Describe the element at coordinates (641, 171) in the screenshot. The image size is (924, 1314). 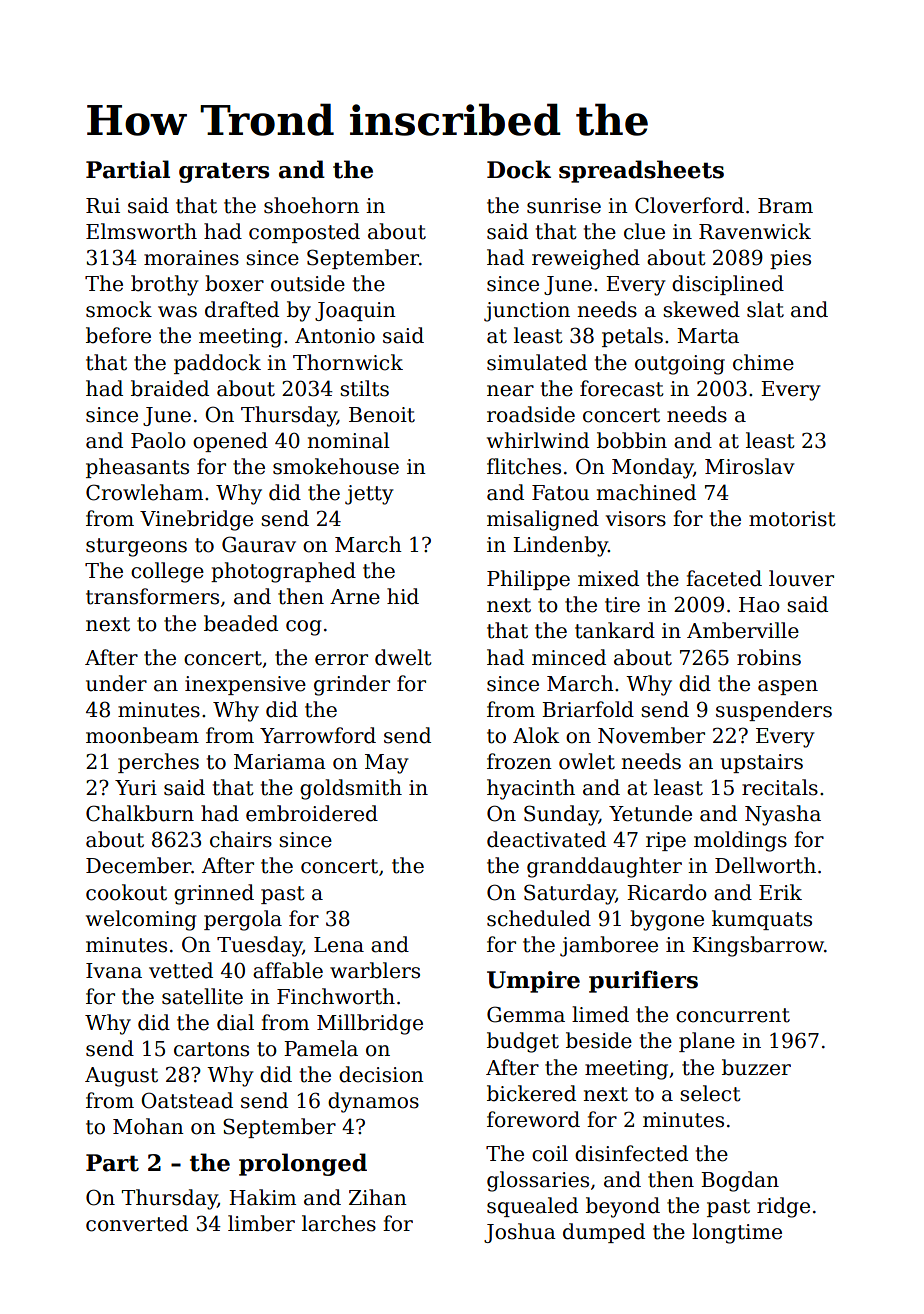
I see `spreadsheets` at that location.
